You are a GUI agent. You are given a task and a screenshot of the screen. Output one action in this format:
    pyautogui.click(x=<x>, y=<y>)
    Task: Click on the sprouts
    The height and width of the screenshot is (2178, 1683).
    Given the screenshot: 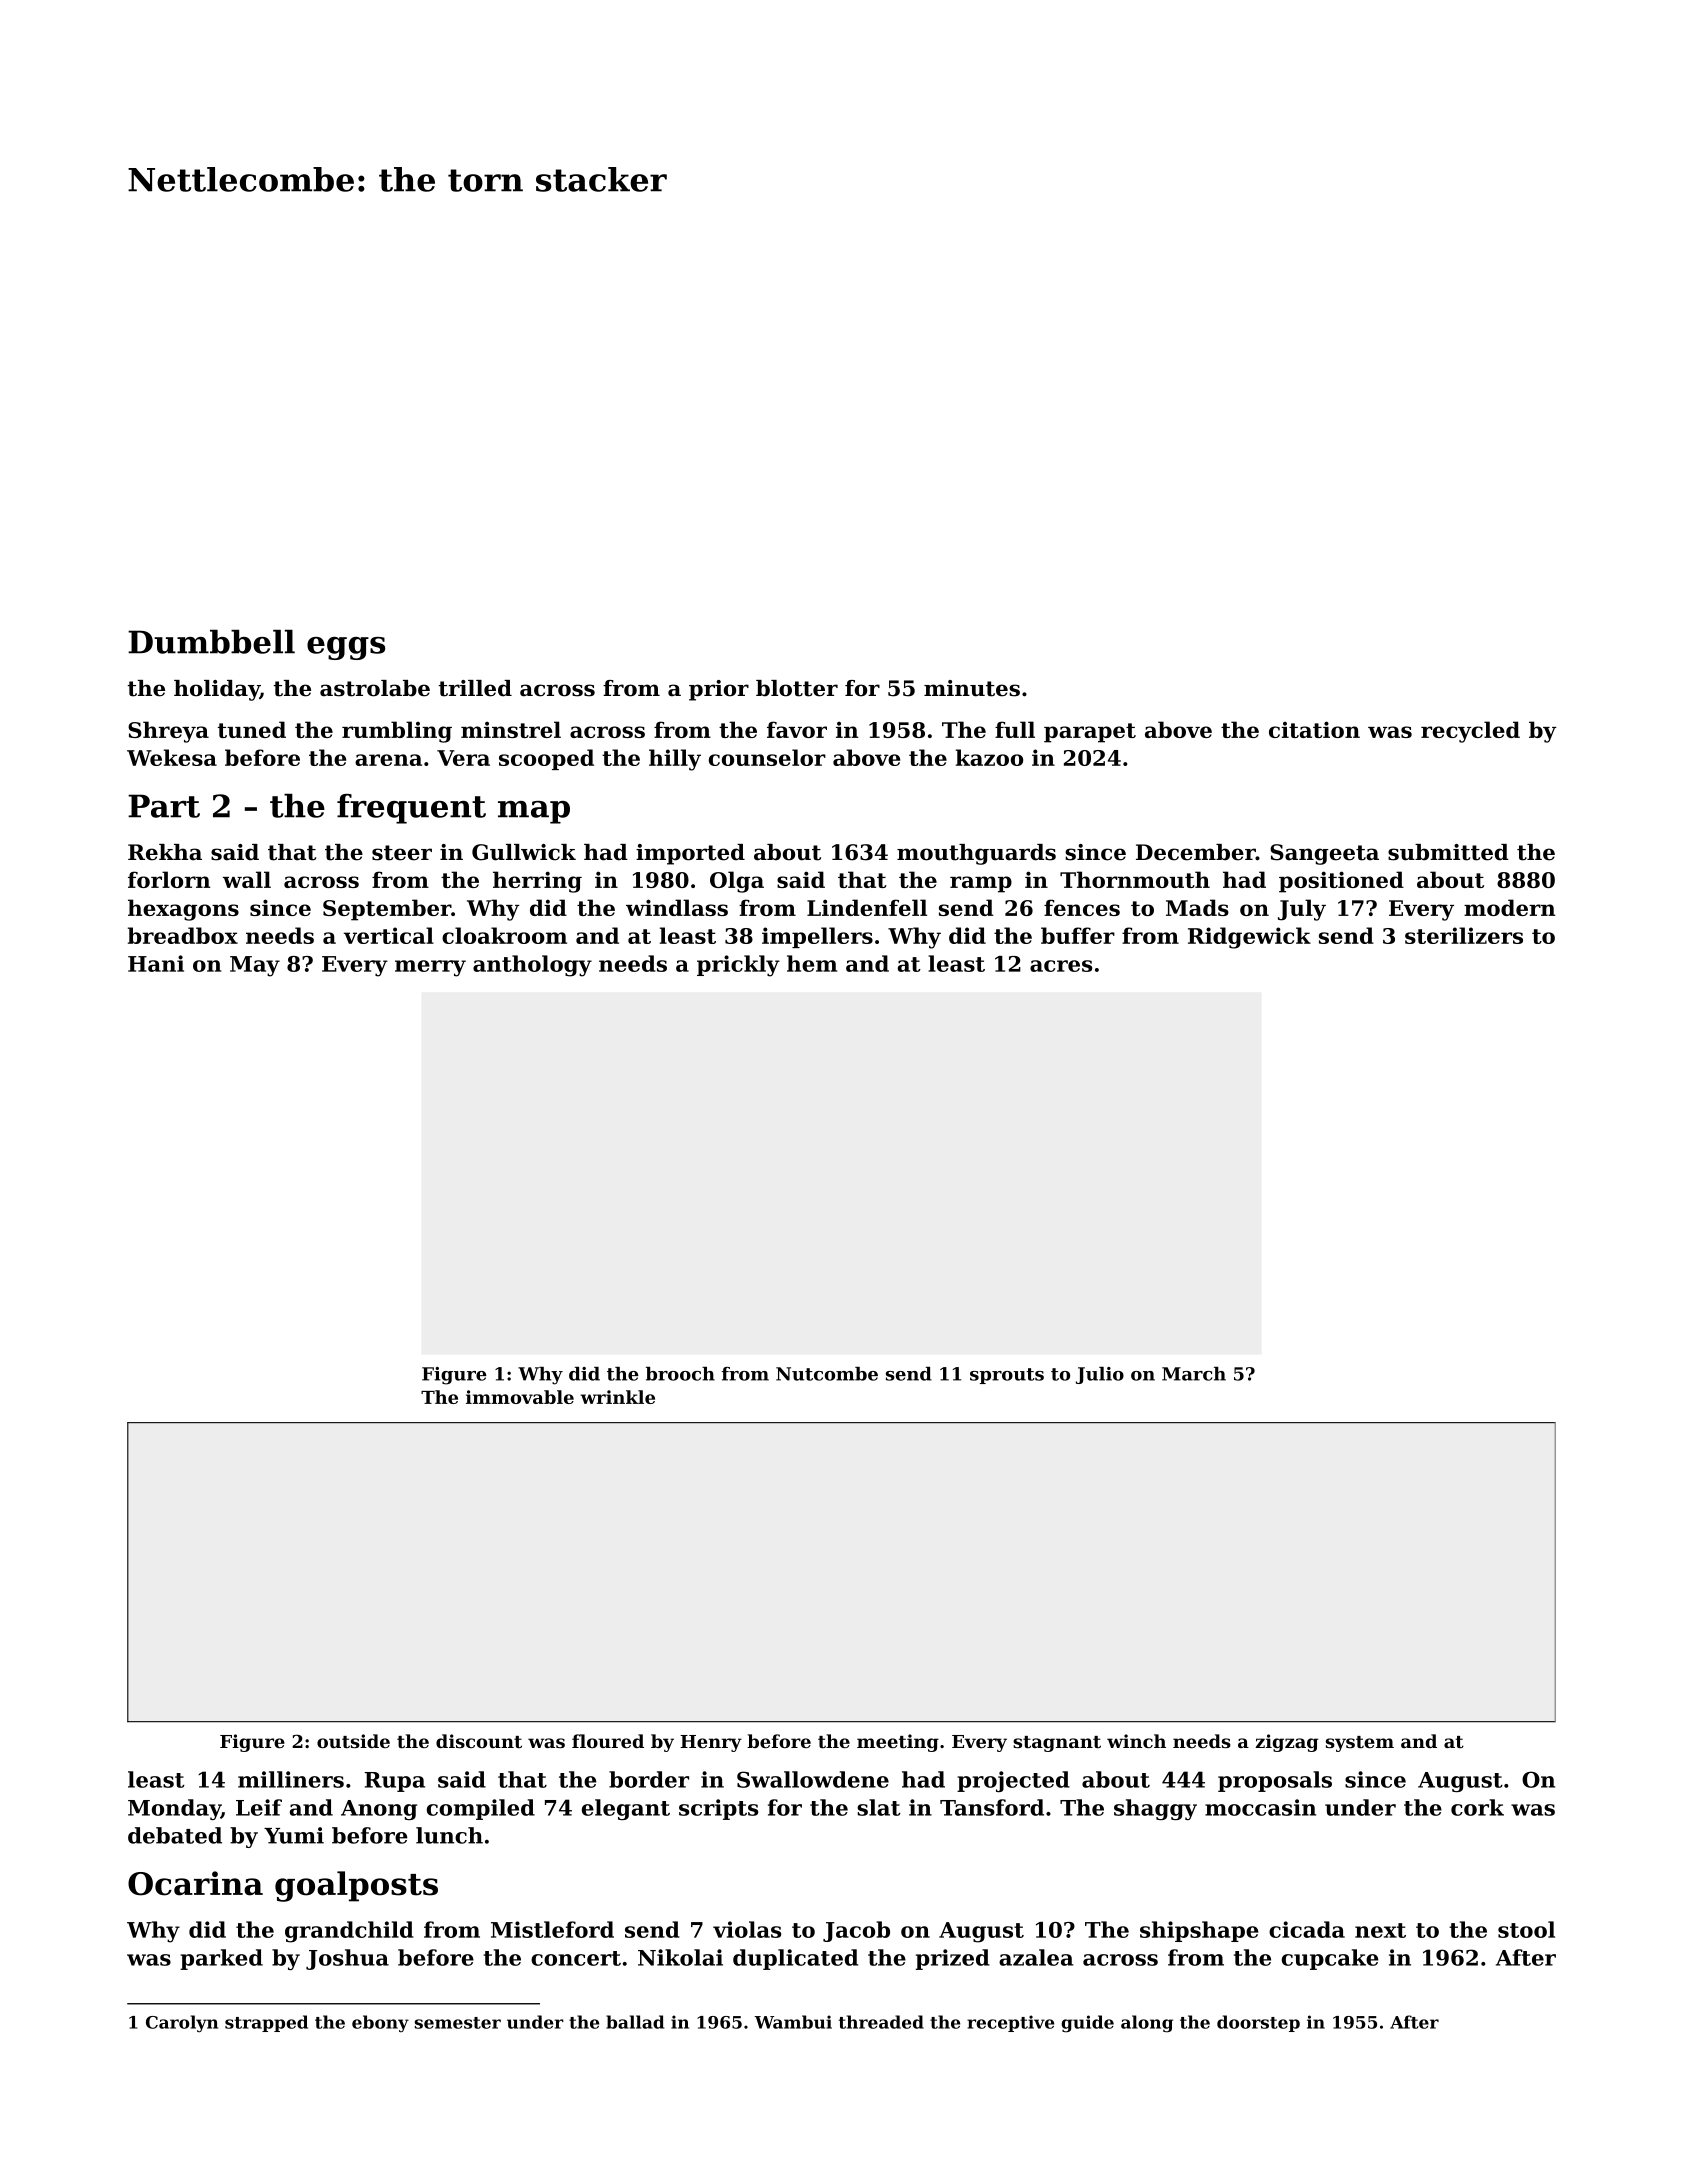 What is the action you would take?
    pyautogui.click(x=1007, y=1376)
